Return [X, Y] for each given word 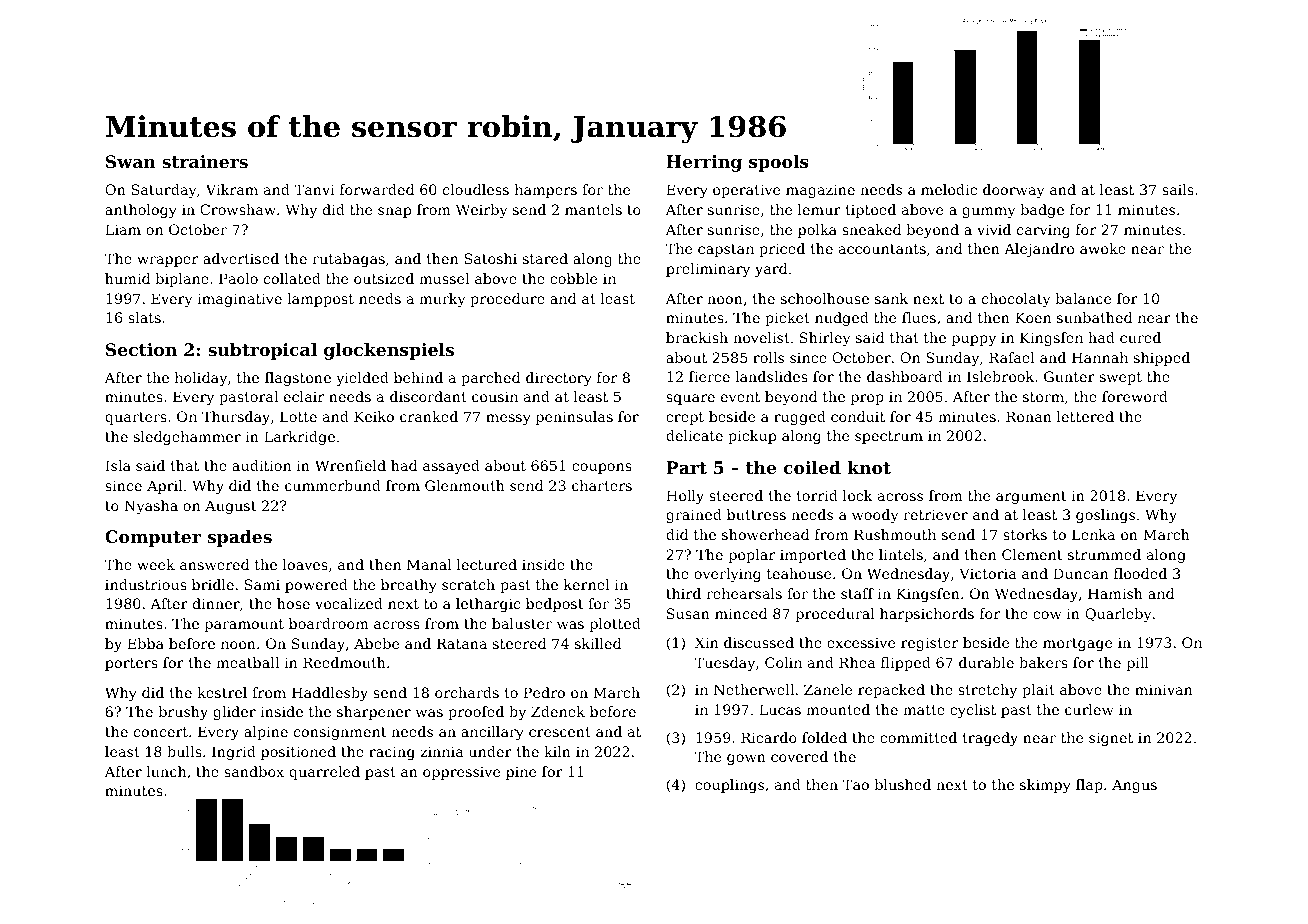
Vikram [232, 189]
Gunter [1069, 376]
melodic [949, 189]
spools [779, 163]
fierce [709, 376]
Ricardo [769, 737]
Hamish [1115, 593]
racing [392, 753]
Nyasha [151, 507]
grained [694, 516]
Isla [118, 465]
